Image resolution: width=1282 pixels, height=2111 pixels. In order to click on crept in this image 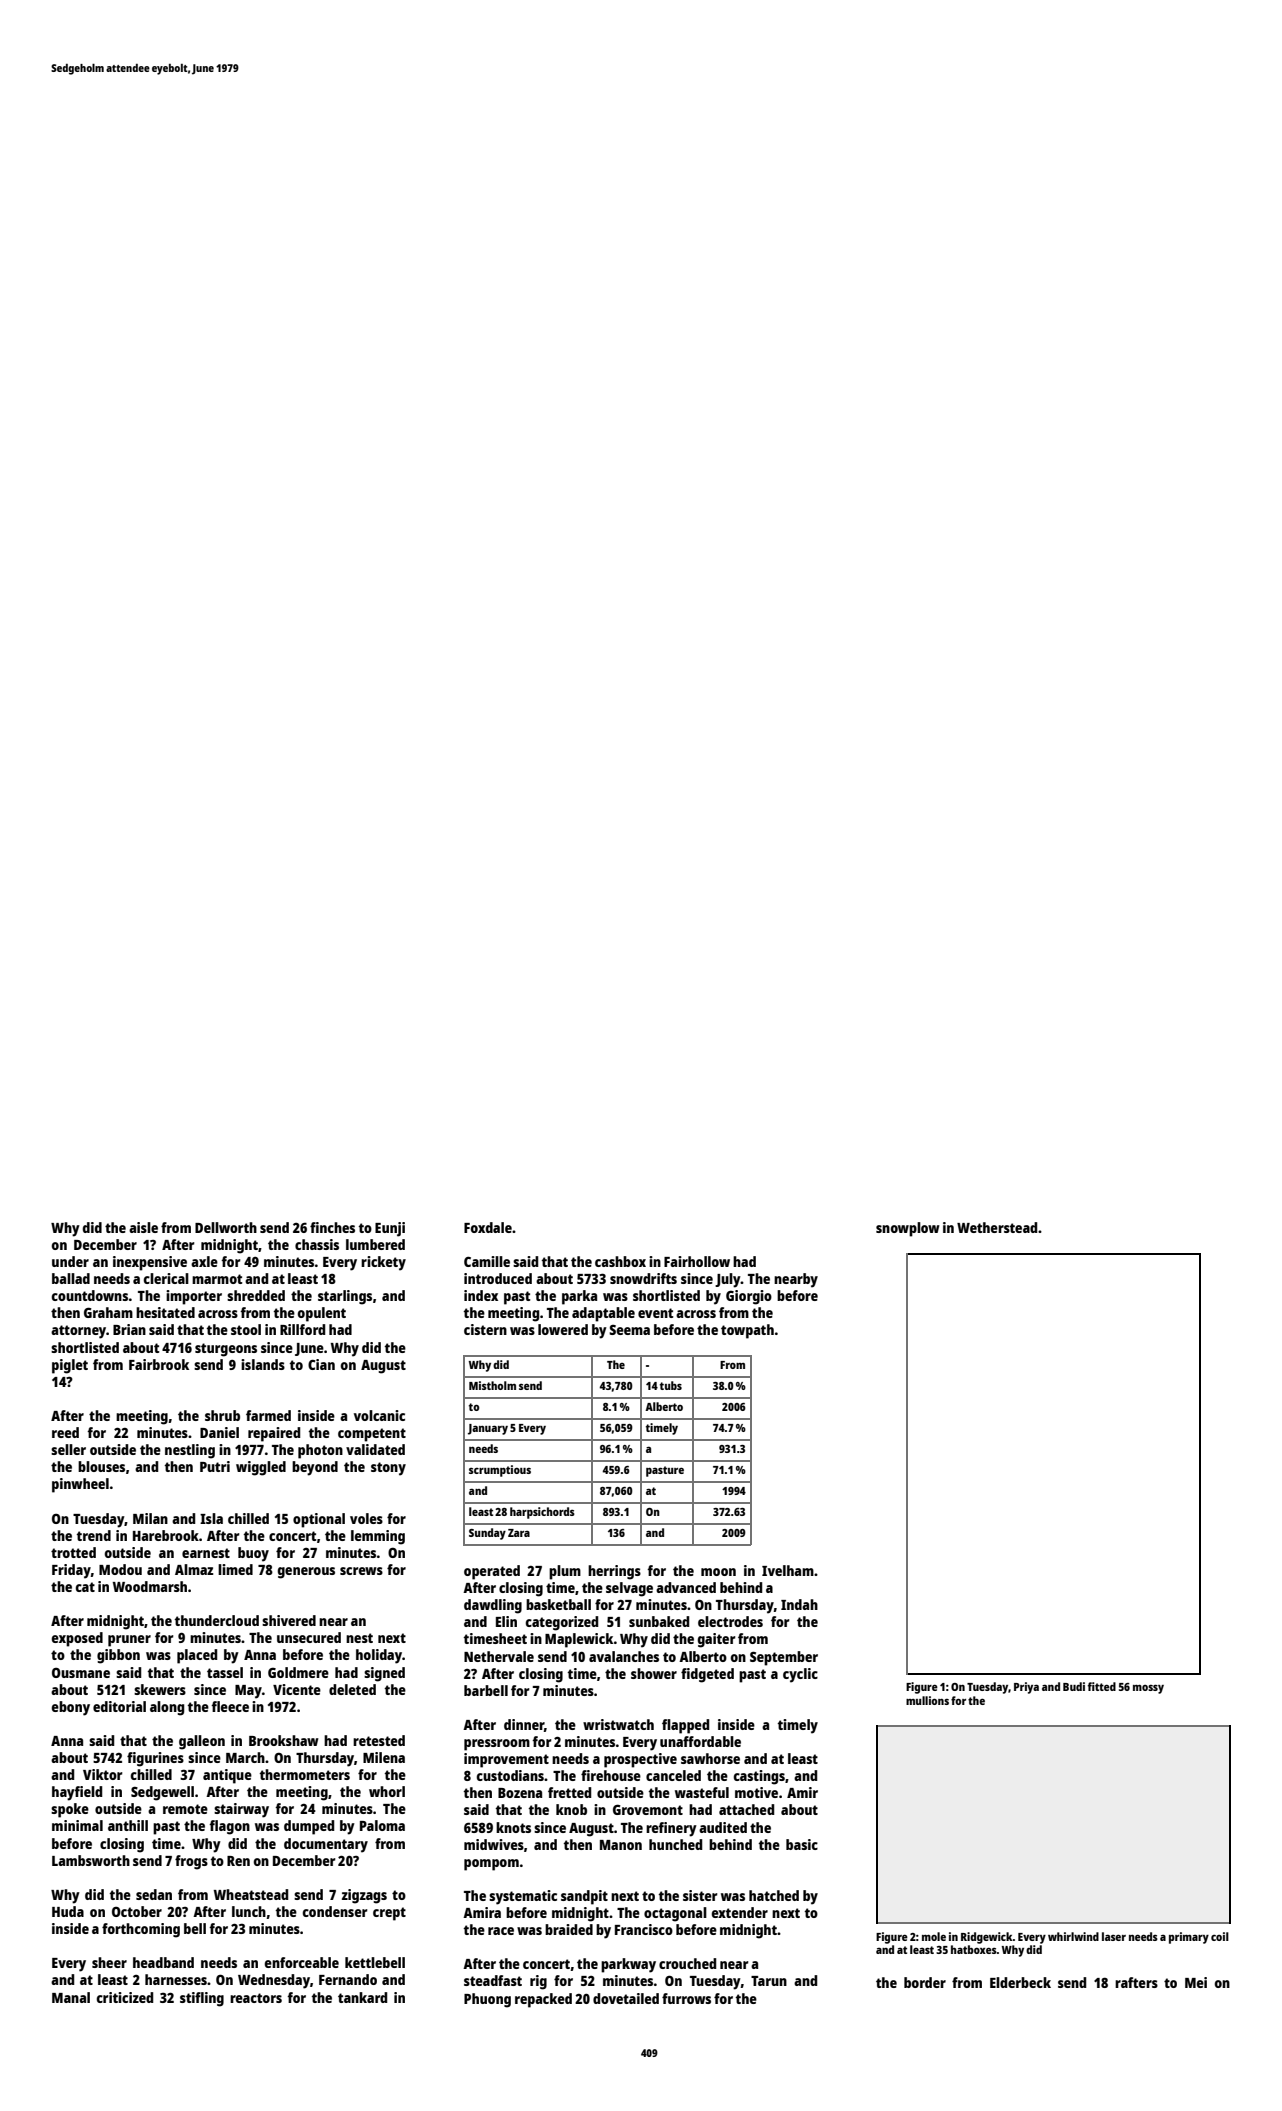, I will do `click(389, 1914)`.
